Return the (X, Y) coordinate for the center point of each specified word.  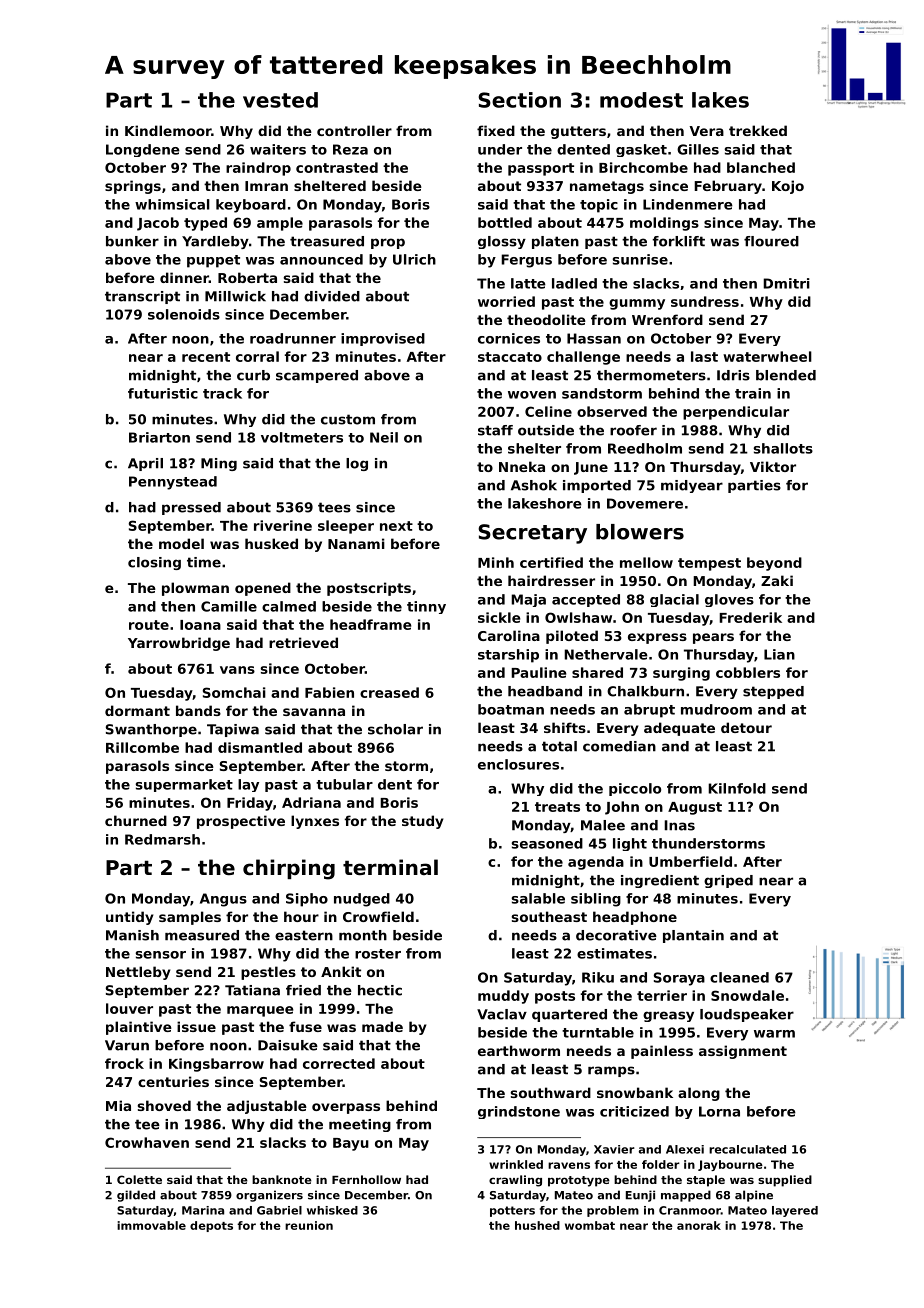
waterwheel (767, 356)
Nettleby (138, 973)
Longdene (143, 150)
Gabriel (279, 1210)
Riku (598, 977)
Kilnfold (737, 788)
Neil (384, 437)
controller (354, 130)
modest (641, 100)
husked (271, 543)
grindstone (519, 1112)
